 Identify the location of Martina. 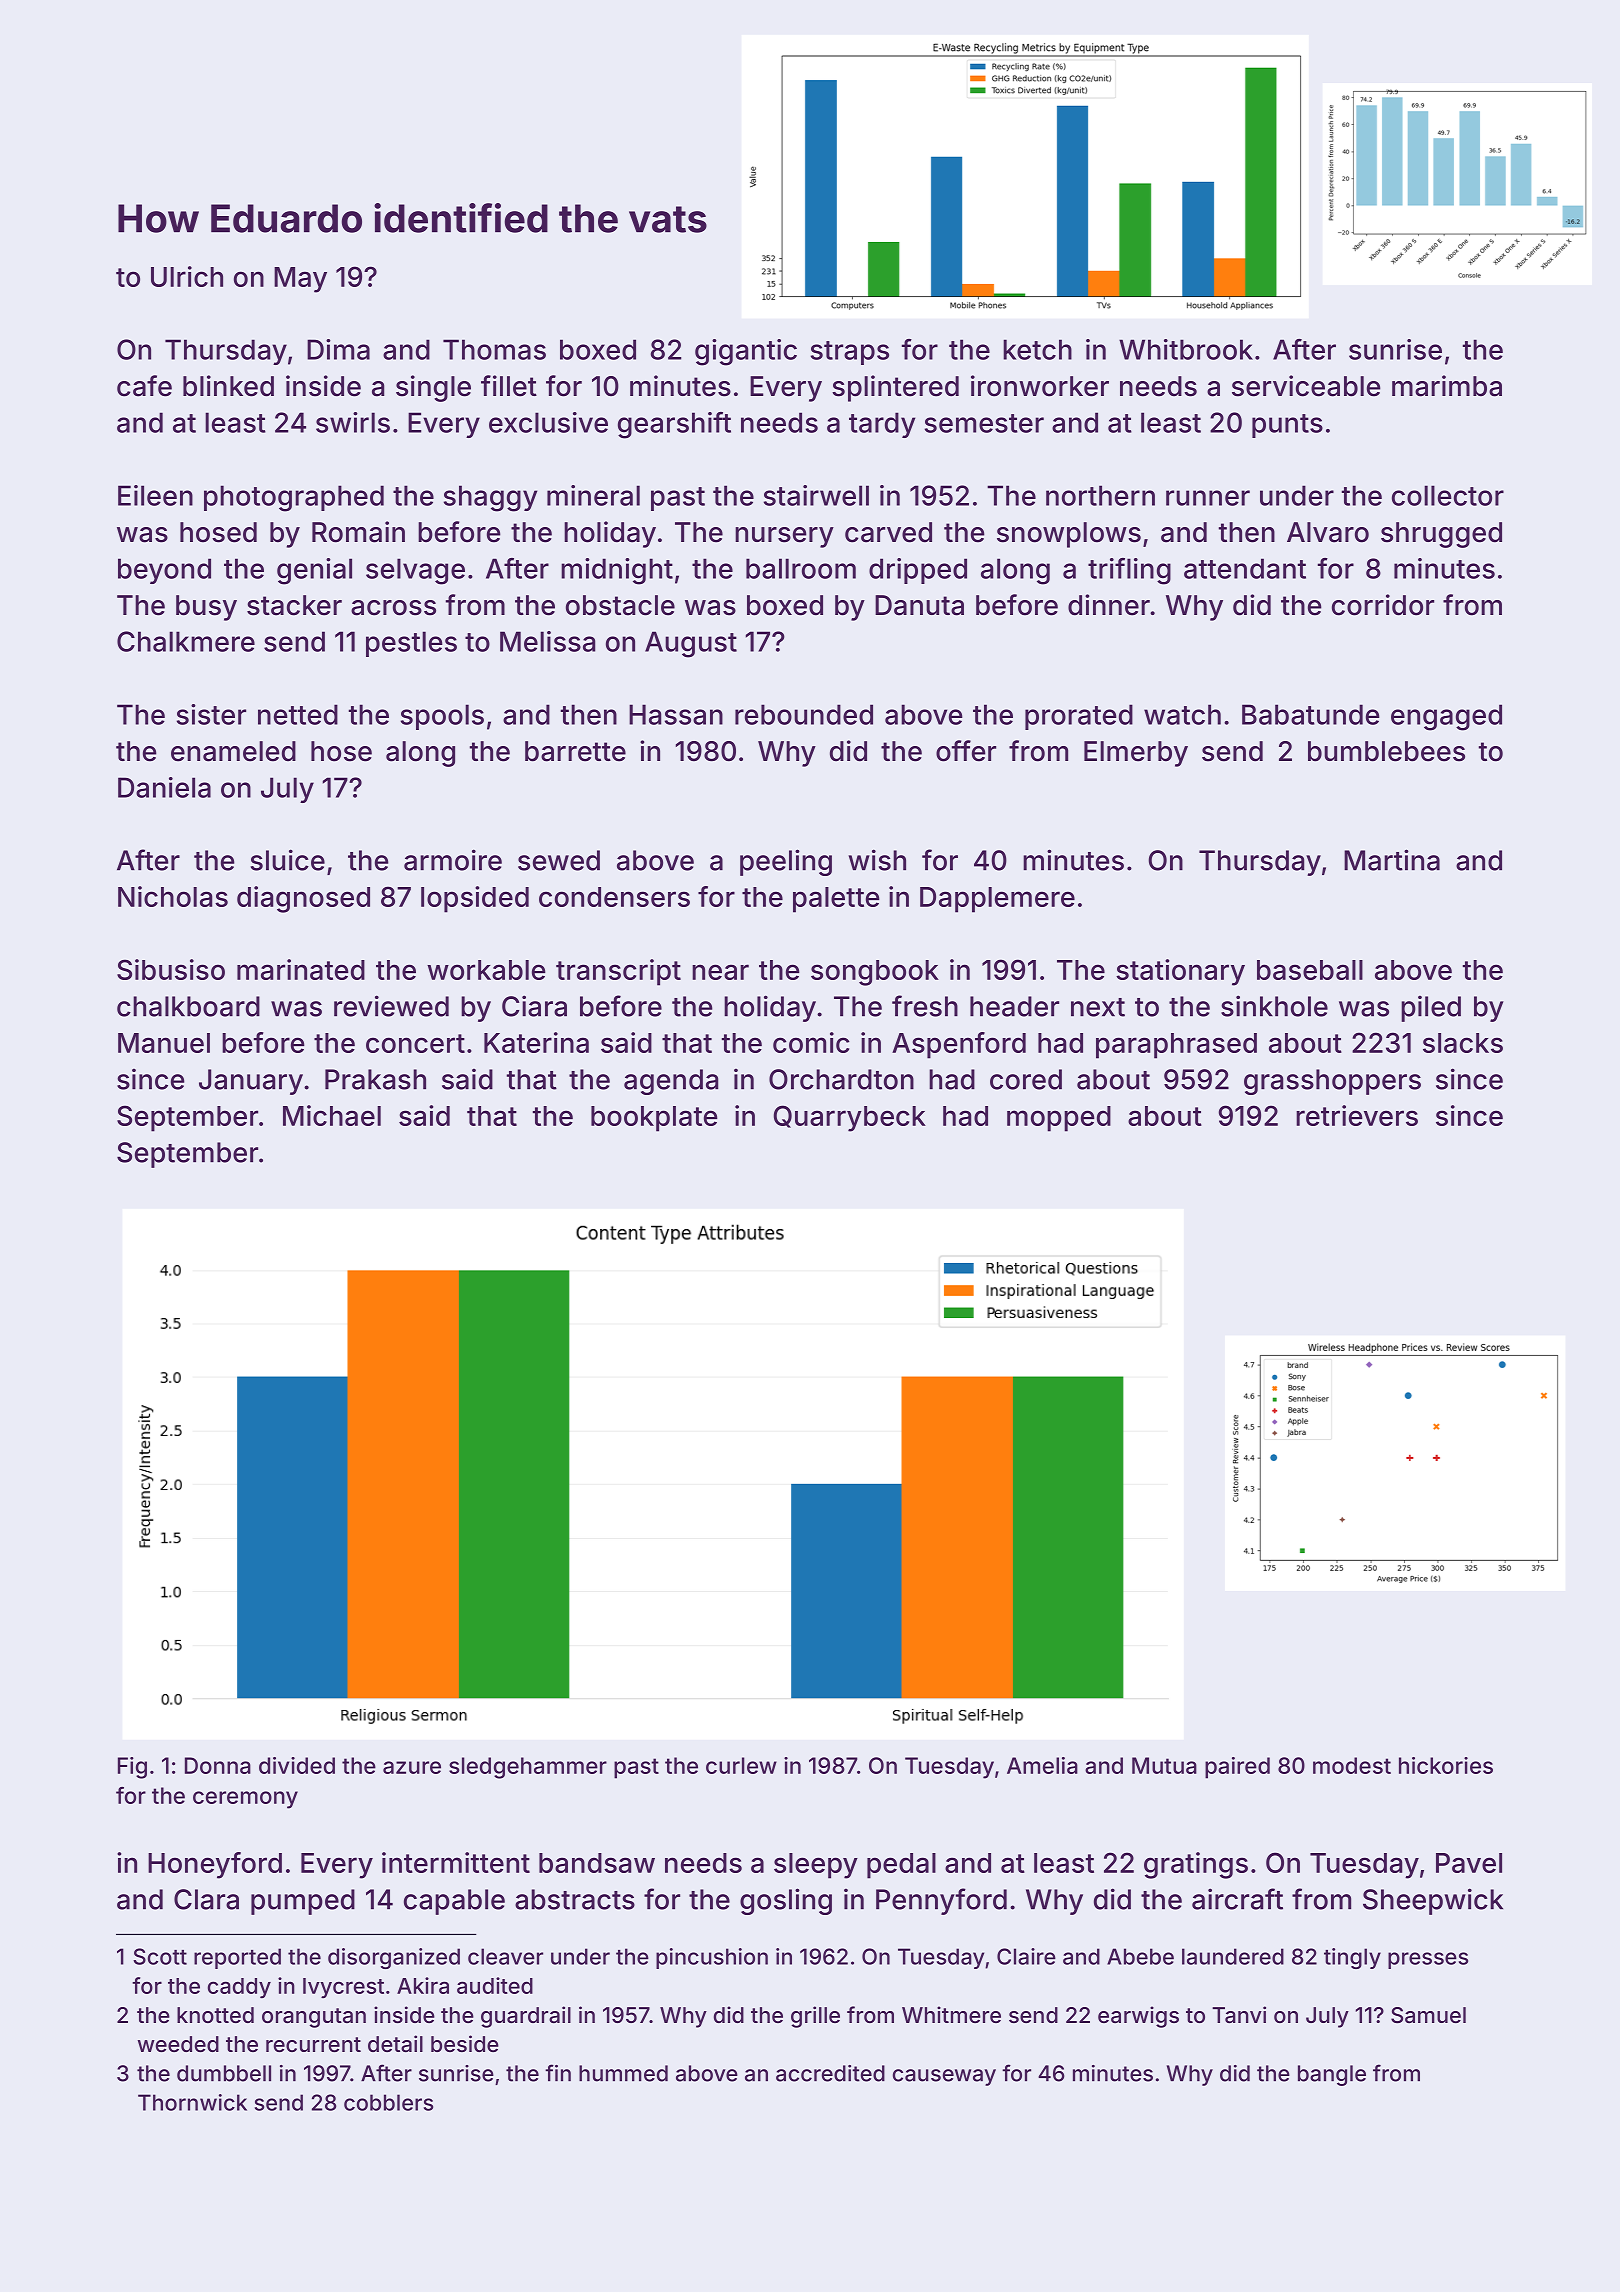
(1392, 860).
